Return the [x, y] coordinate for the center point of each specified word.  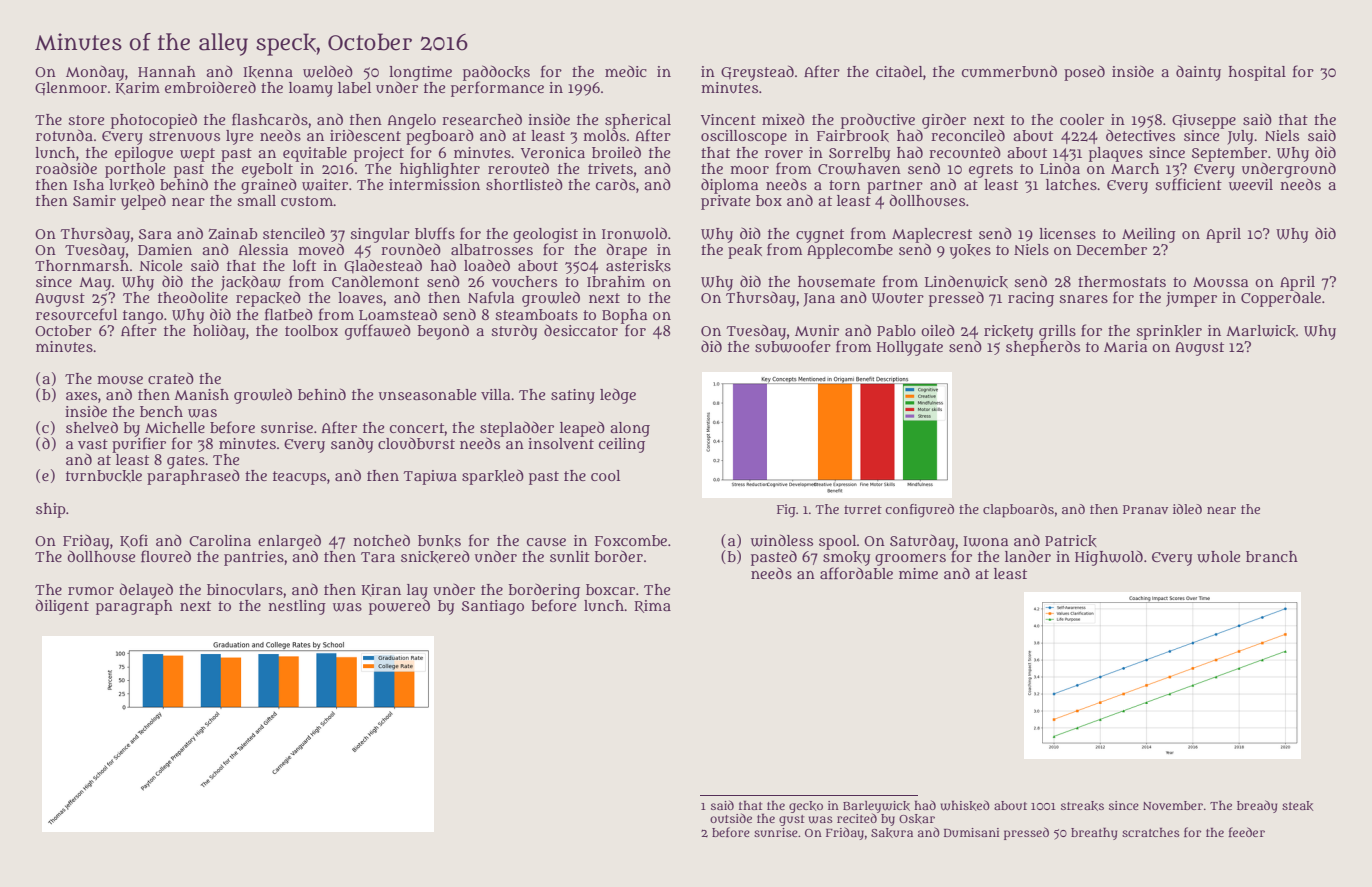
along [630, 429]
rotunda [64, 135]
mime [918, 573]
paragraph [134, 607]
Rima [652, 606]
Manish [201, 394]
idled [1187, 509]
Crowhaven [859, 169]
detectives [1140, 135]
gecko [806, 807]
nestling [297, 607]
